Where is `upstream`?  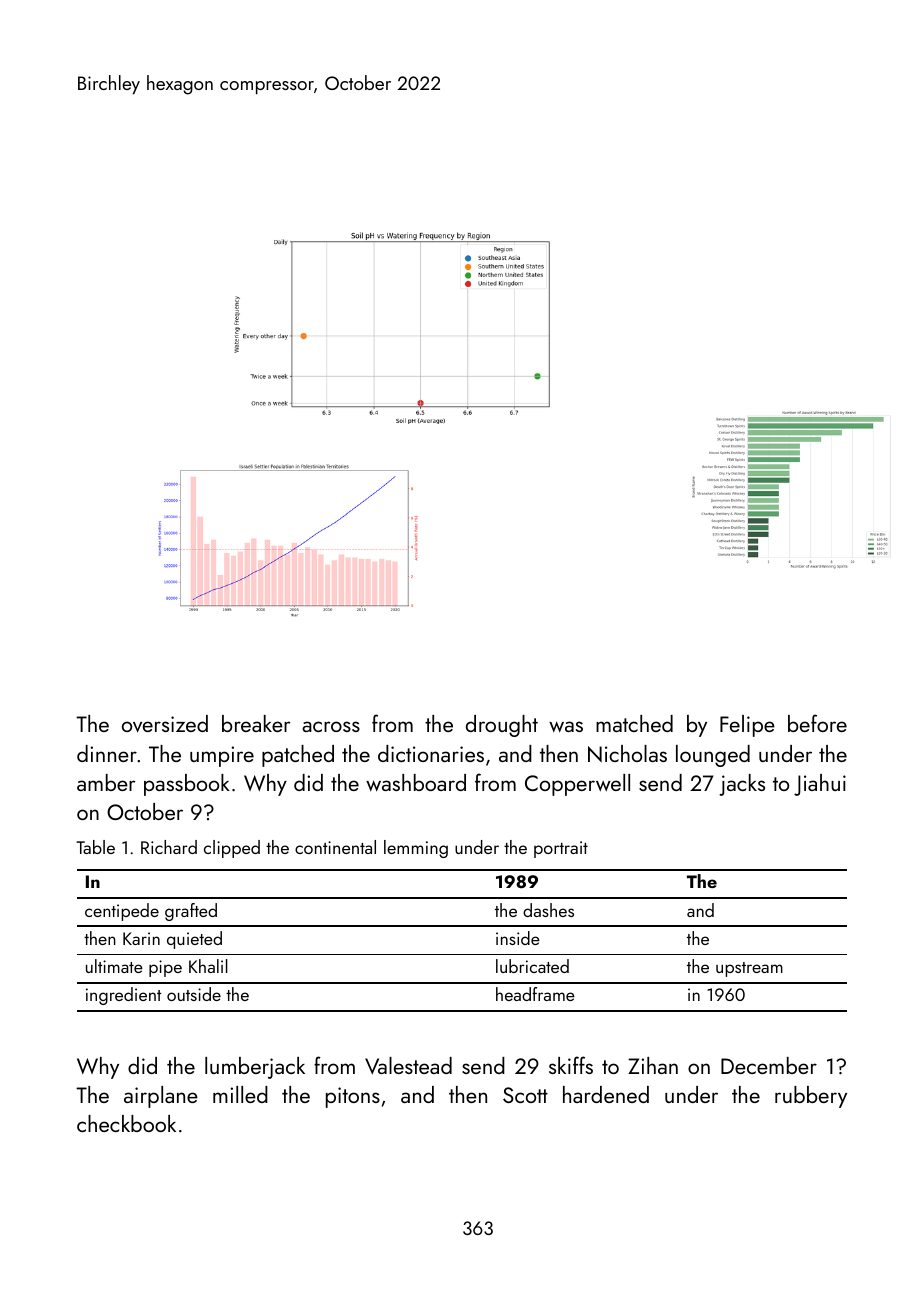
upstream is located at coordinates (749, 969).
